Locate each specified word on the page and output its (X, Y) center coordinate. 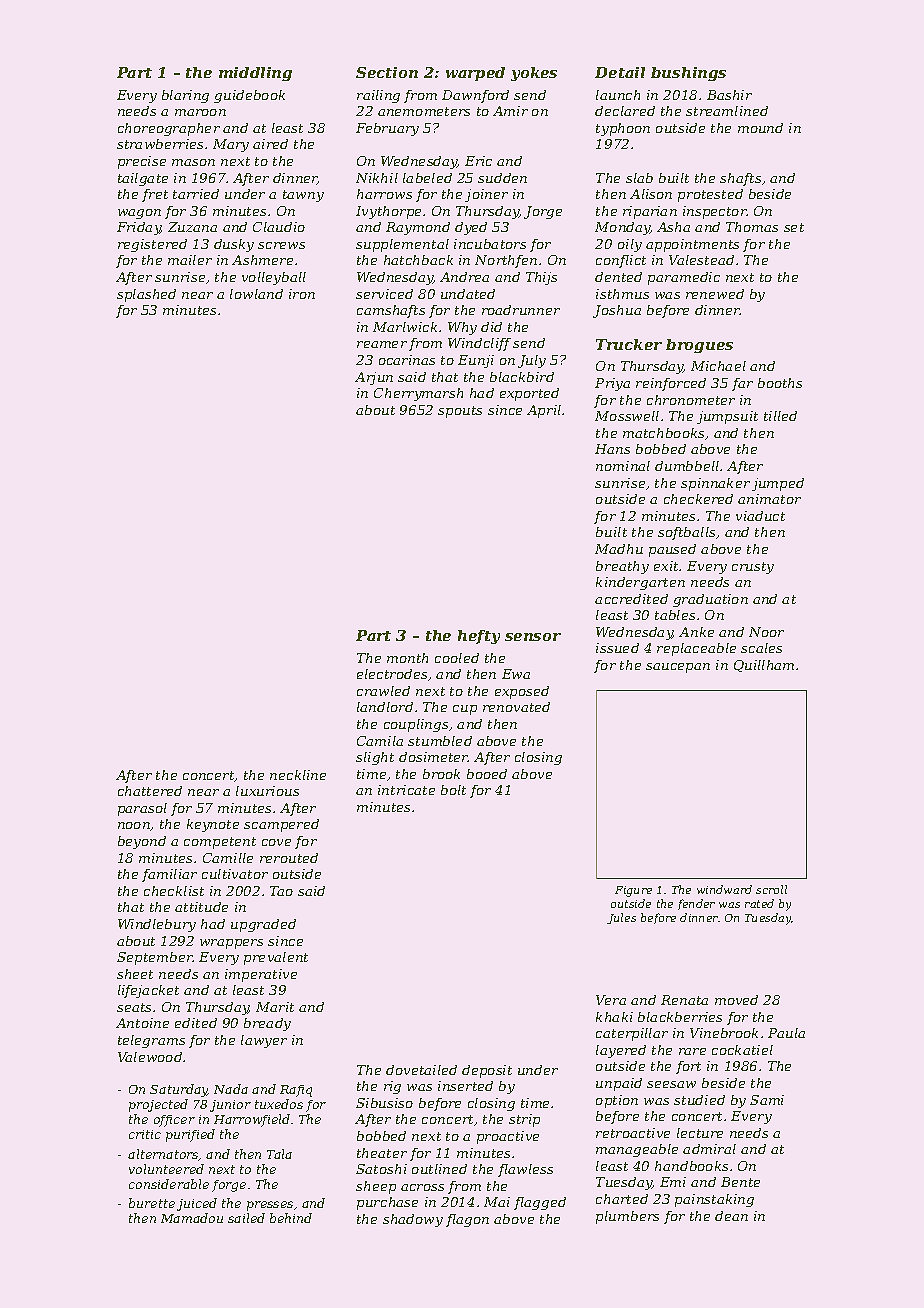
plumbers (627, 1217)
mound (760, 128)
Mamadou (192, 1218)
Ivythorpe (388, 212)
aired (270, 144)
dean (731, 1216)
